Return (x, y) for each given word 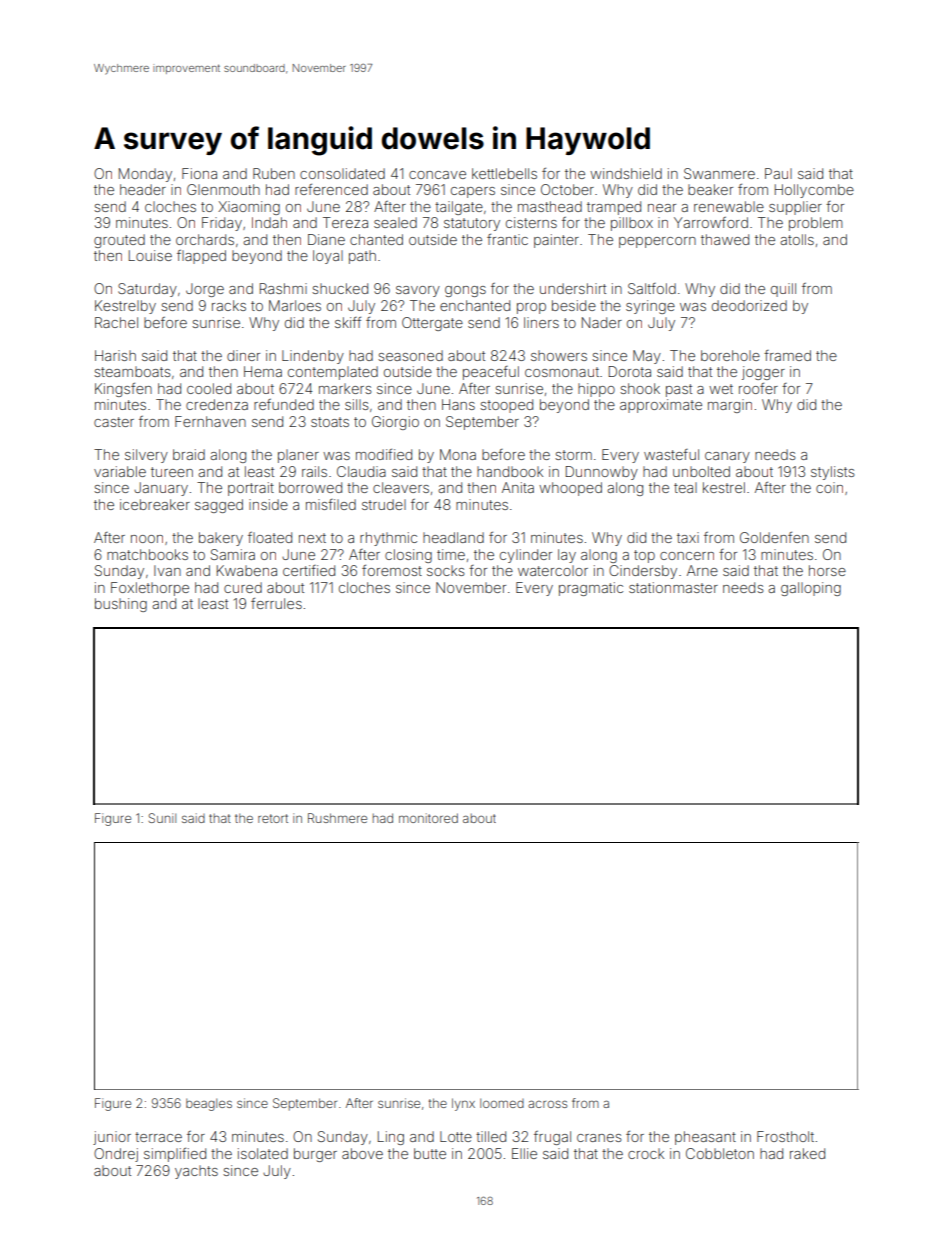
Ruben (274, 173)
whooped (570, 489)
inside (268, 504)
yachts (196, 1172)
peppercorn (657, 242)
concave (437, 175)
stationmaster (673, 587)
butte (430, 1153)
